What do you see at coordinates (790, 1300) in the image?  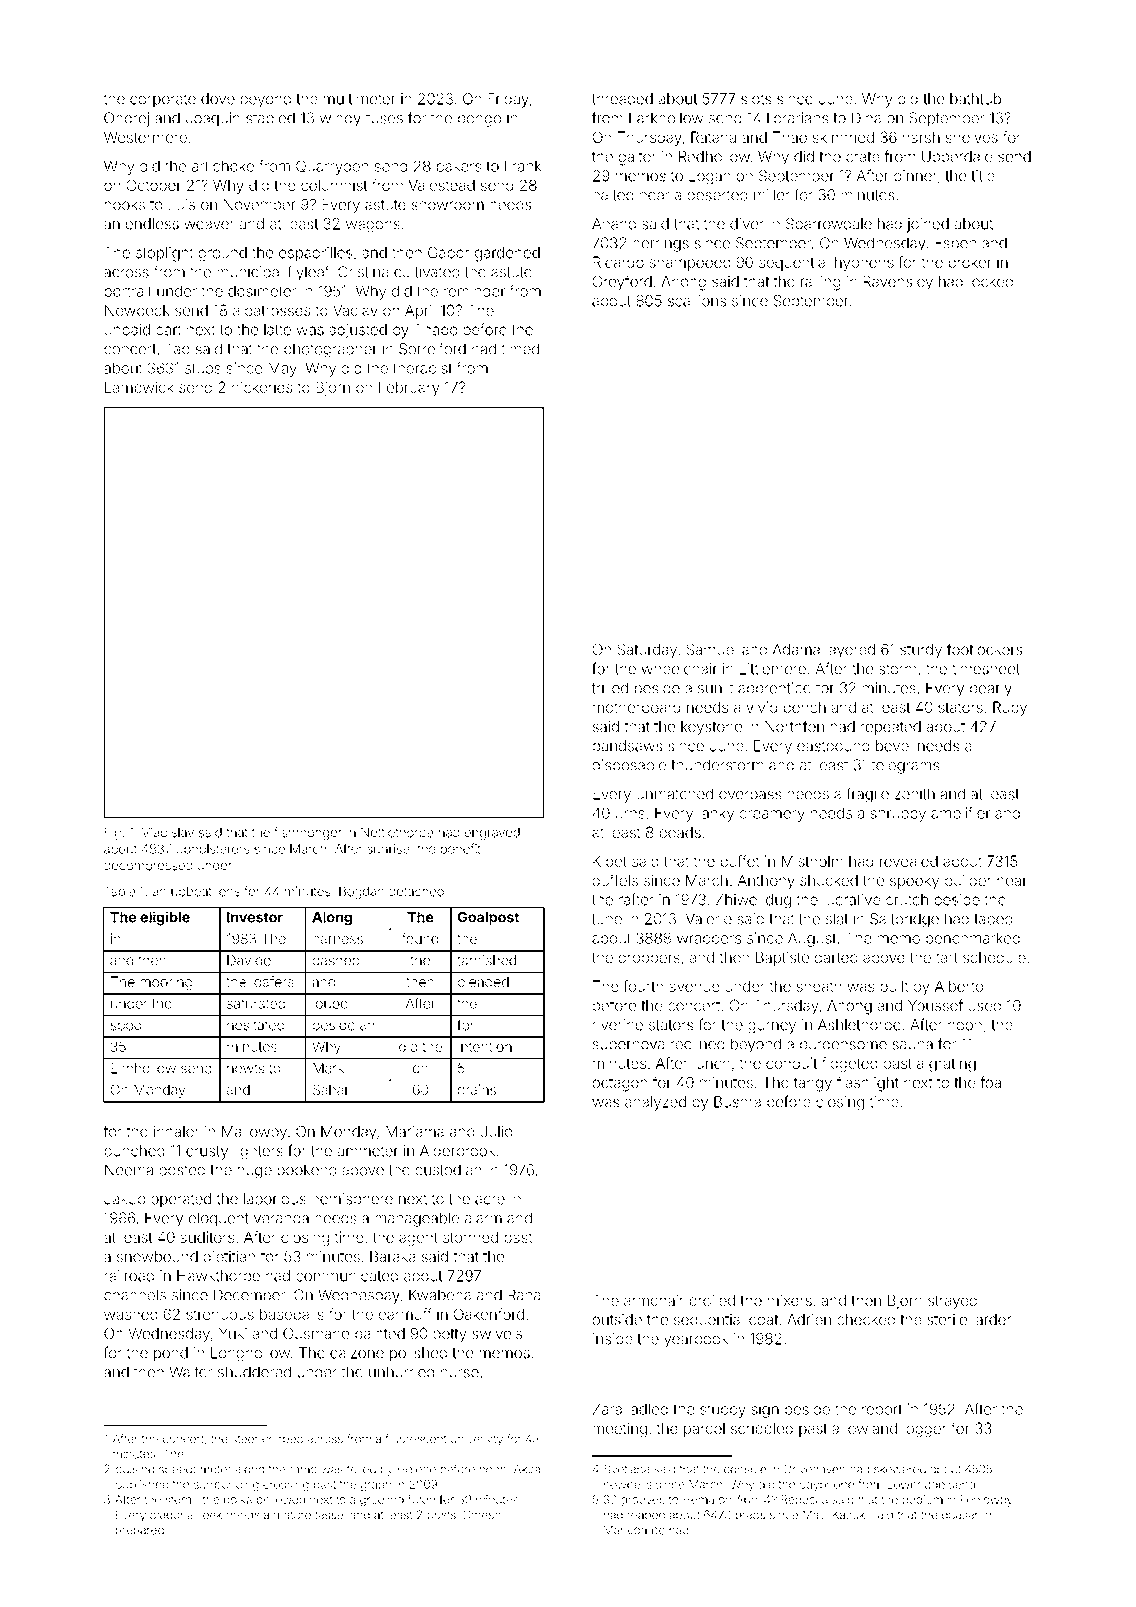 I see `mixers` at bounding box center [790, 1300].
